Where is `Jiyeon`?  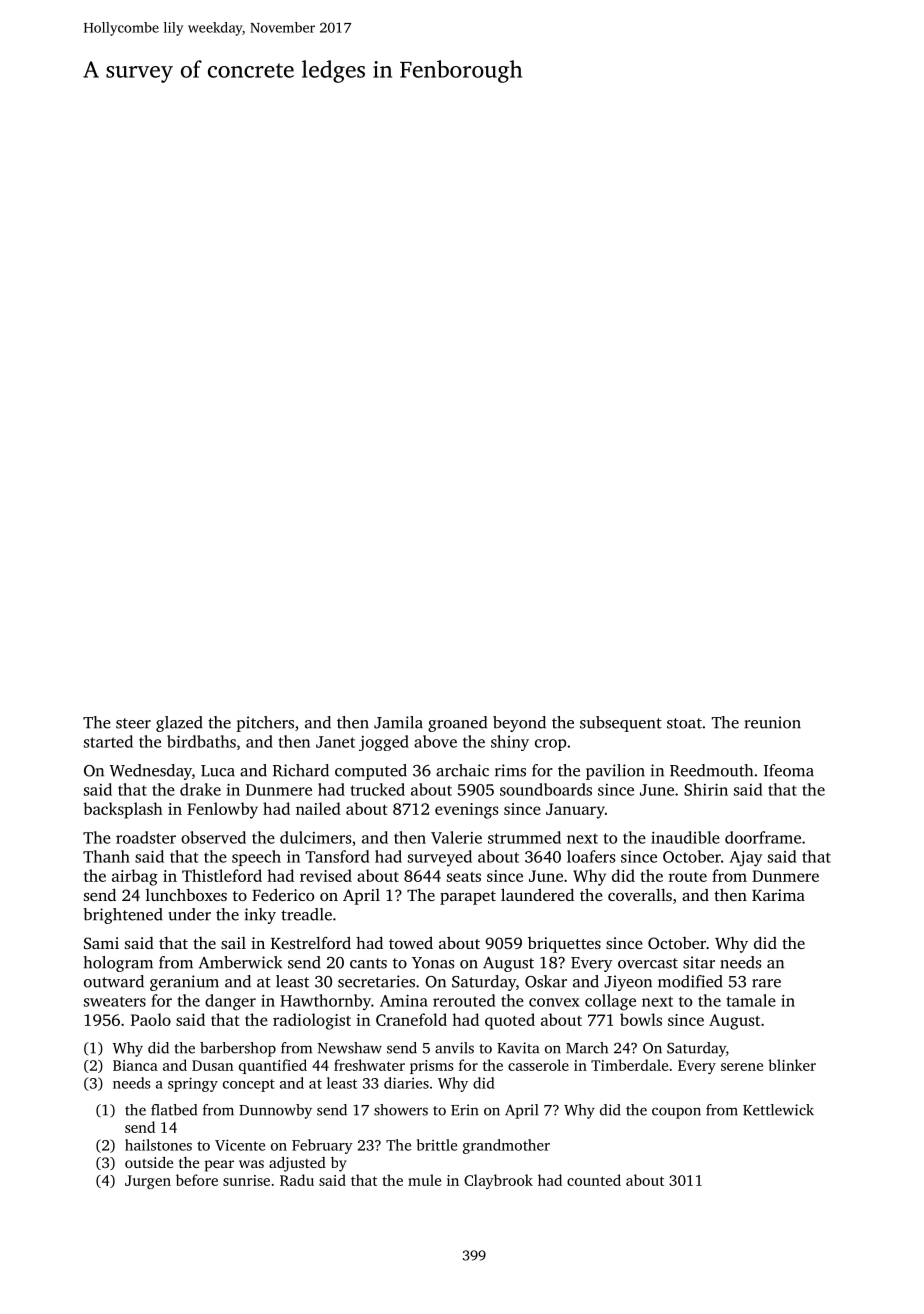 Jiyeon is located at coordinates (628, 983).
